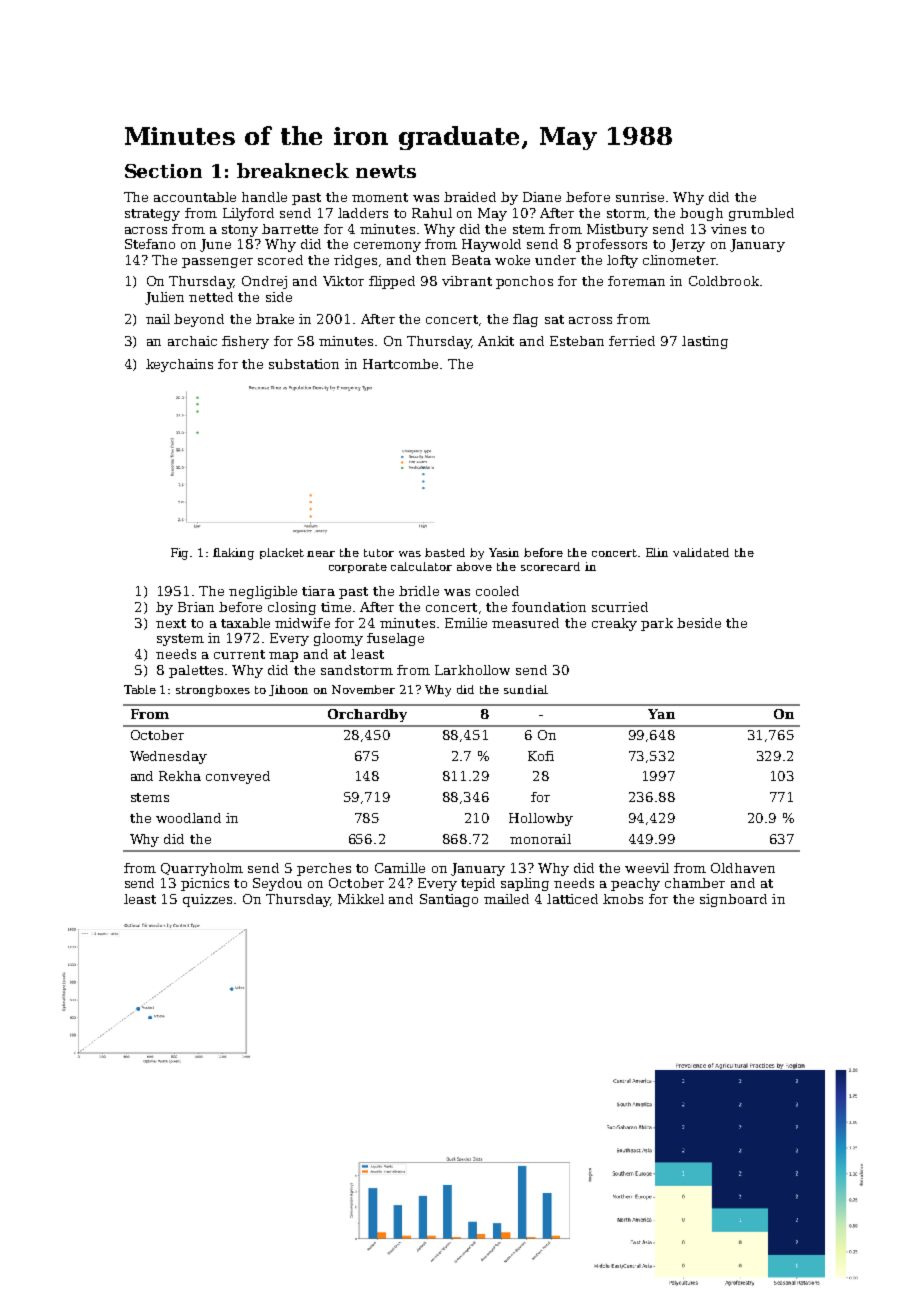  What do you see at coordinates (657, 552) in the screenshot?
I see `Elin` at bounding box center [657, 552].
